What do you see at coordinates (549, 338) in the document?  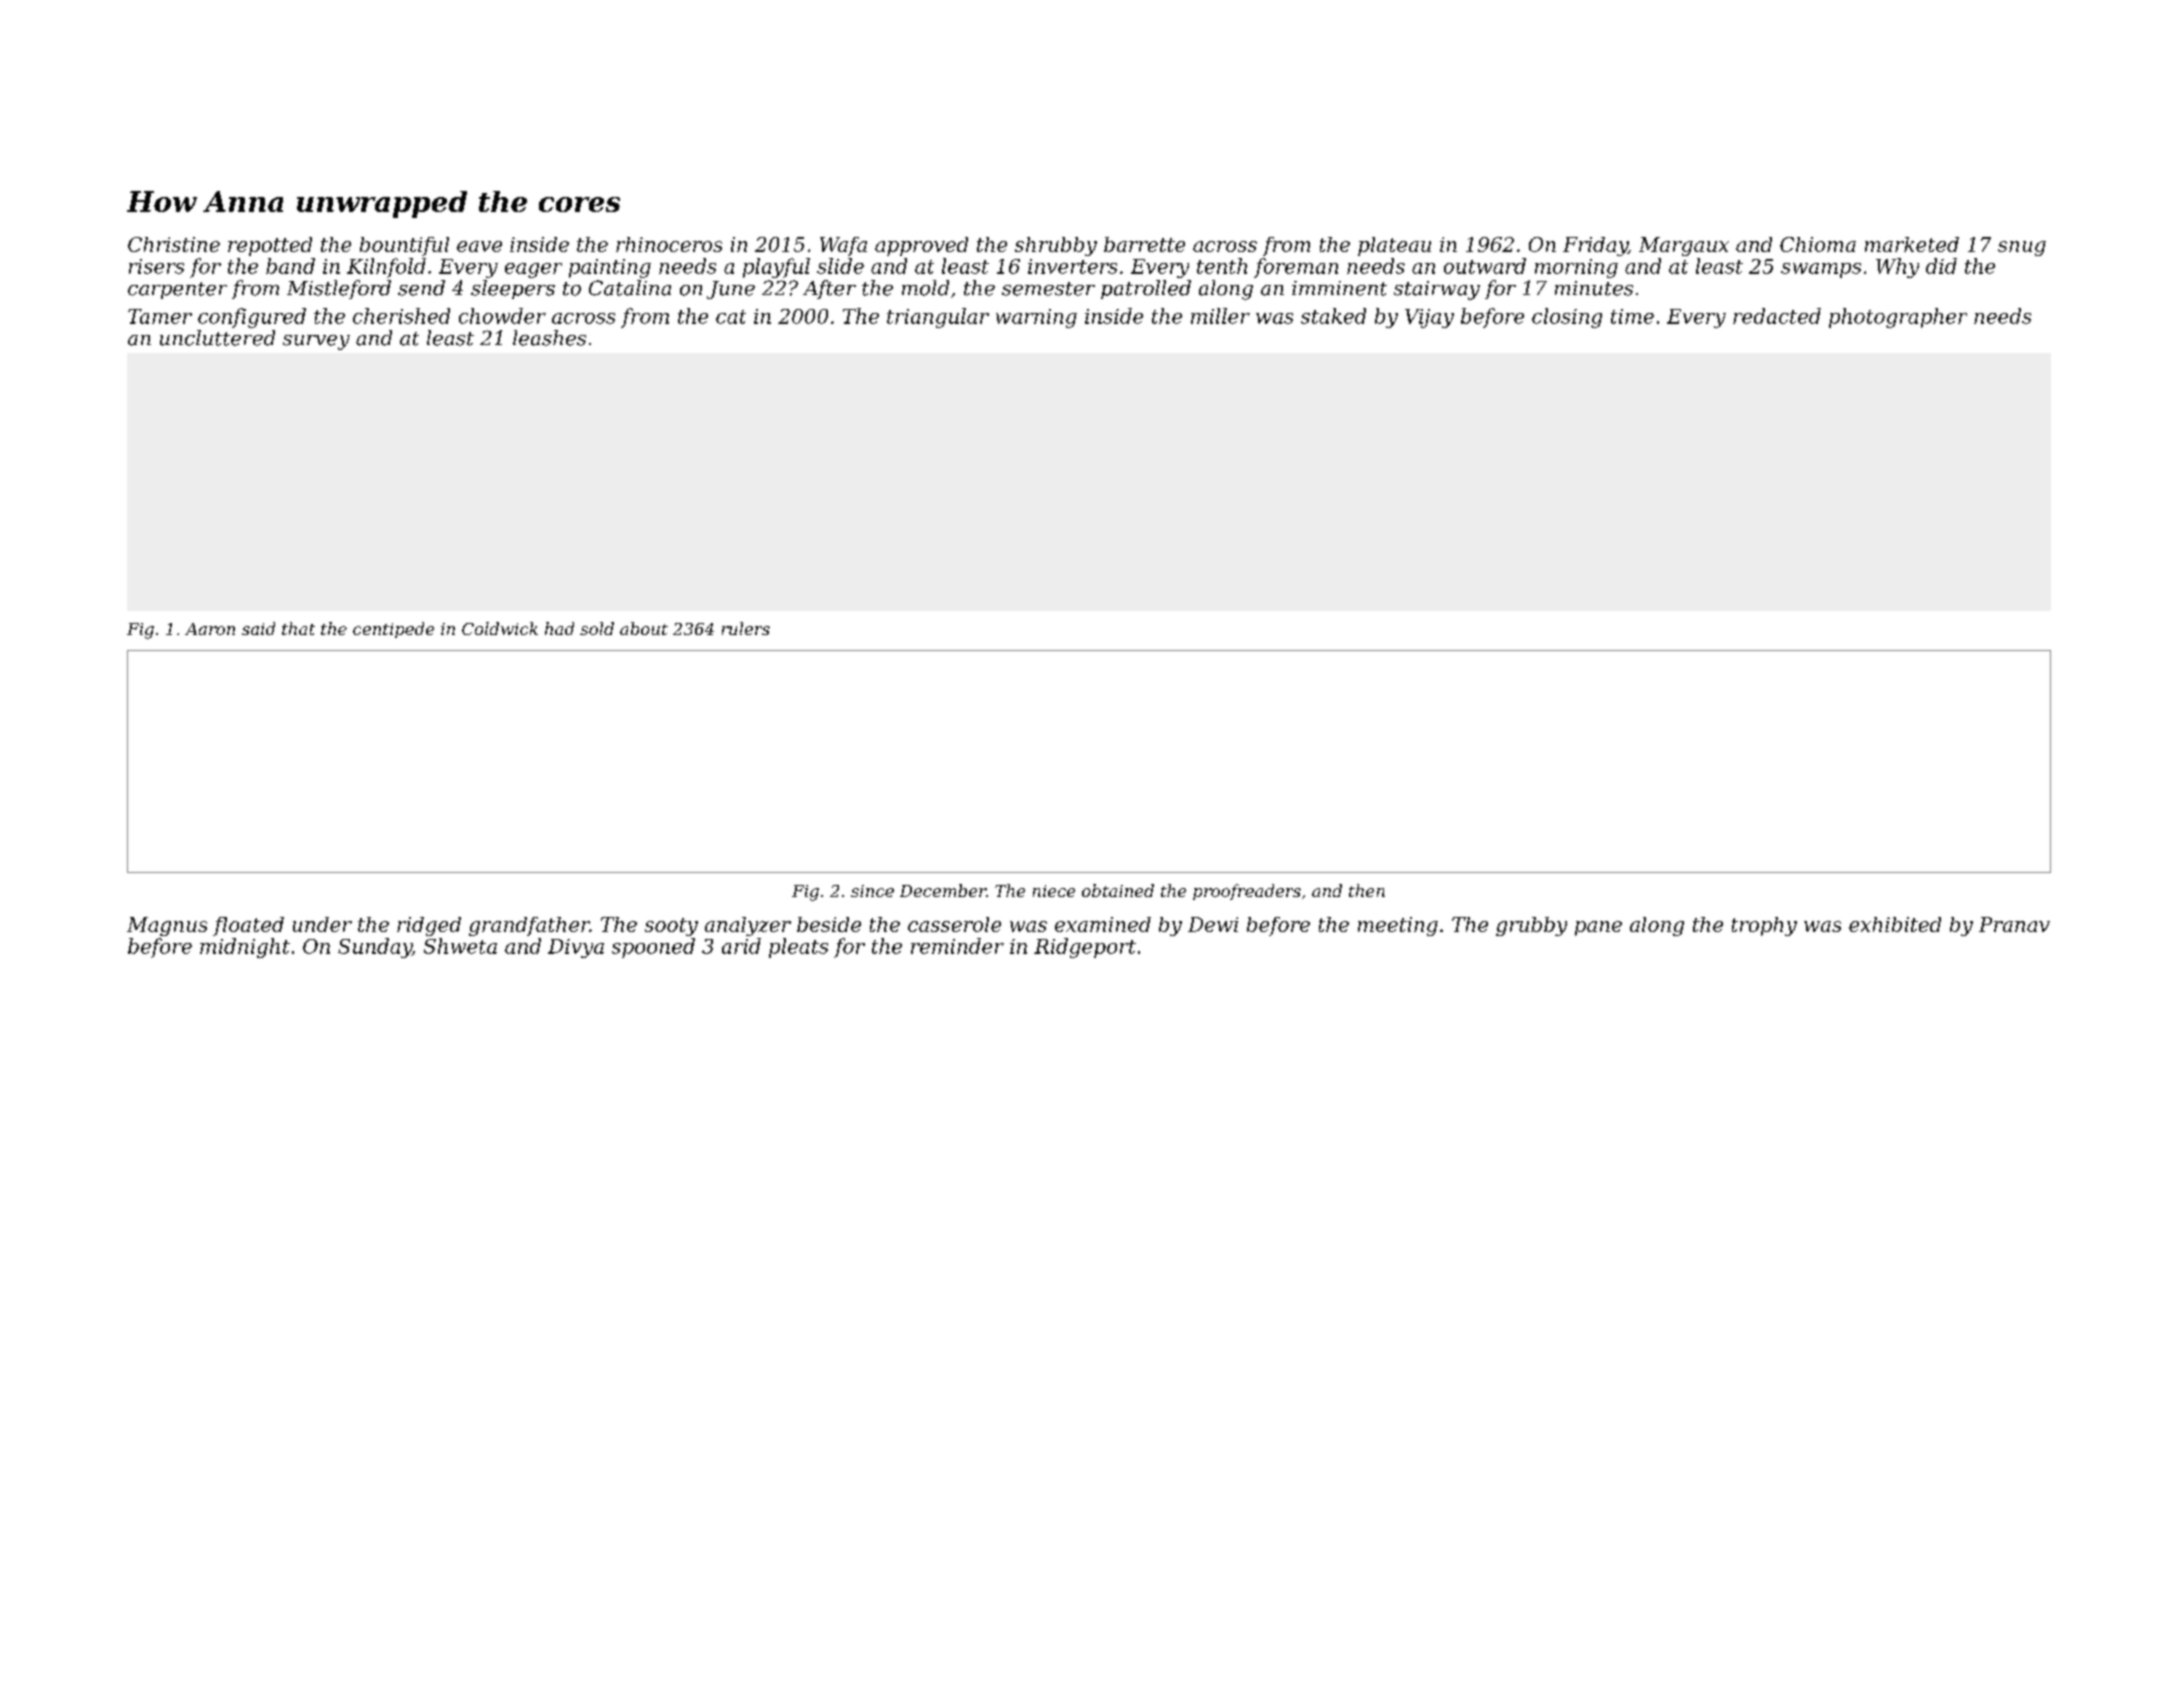 I see `leashes` at bounding box center [549, 338].
